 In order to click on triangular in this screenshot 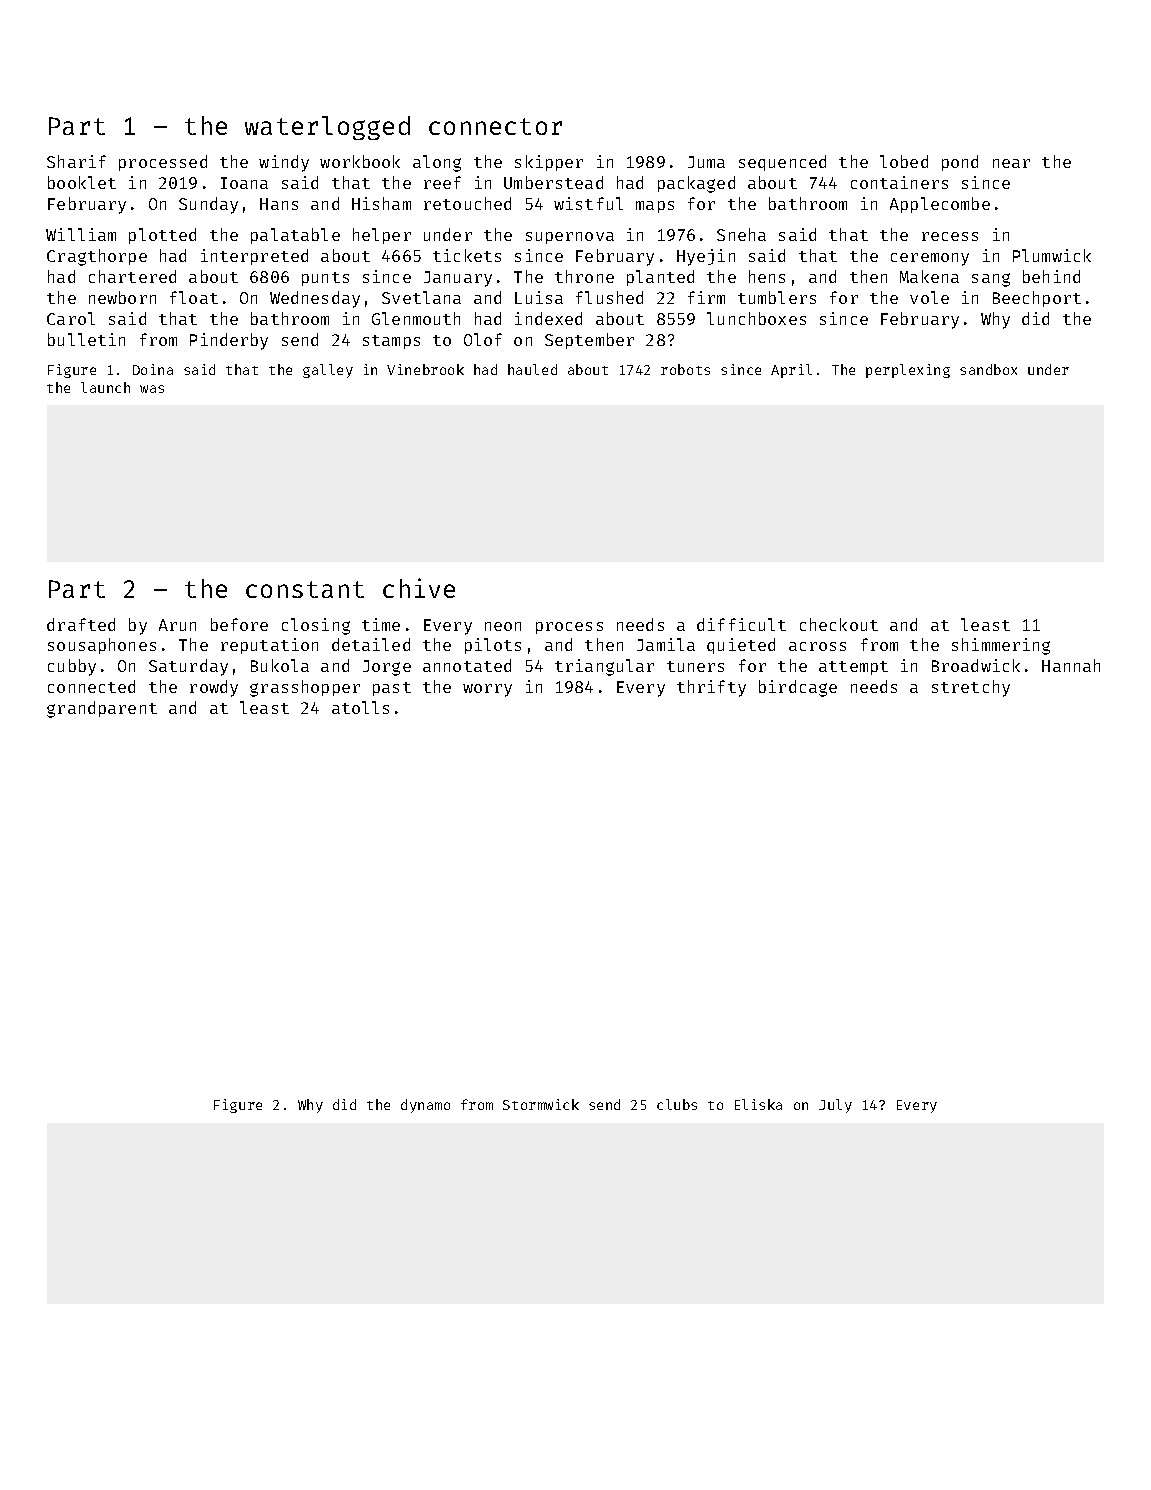, I will do `click(604, 667)`.
